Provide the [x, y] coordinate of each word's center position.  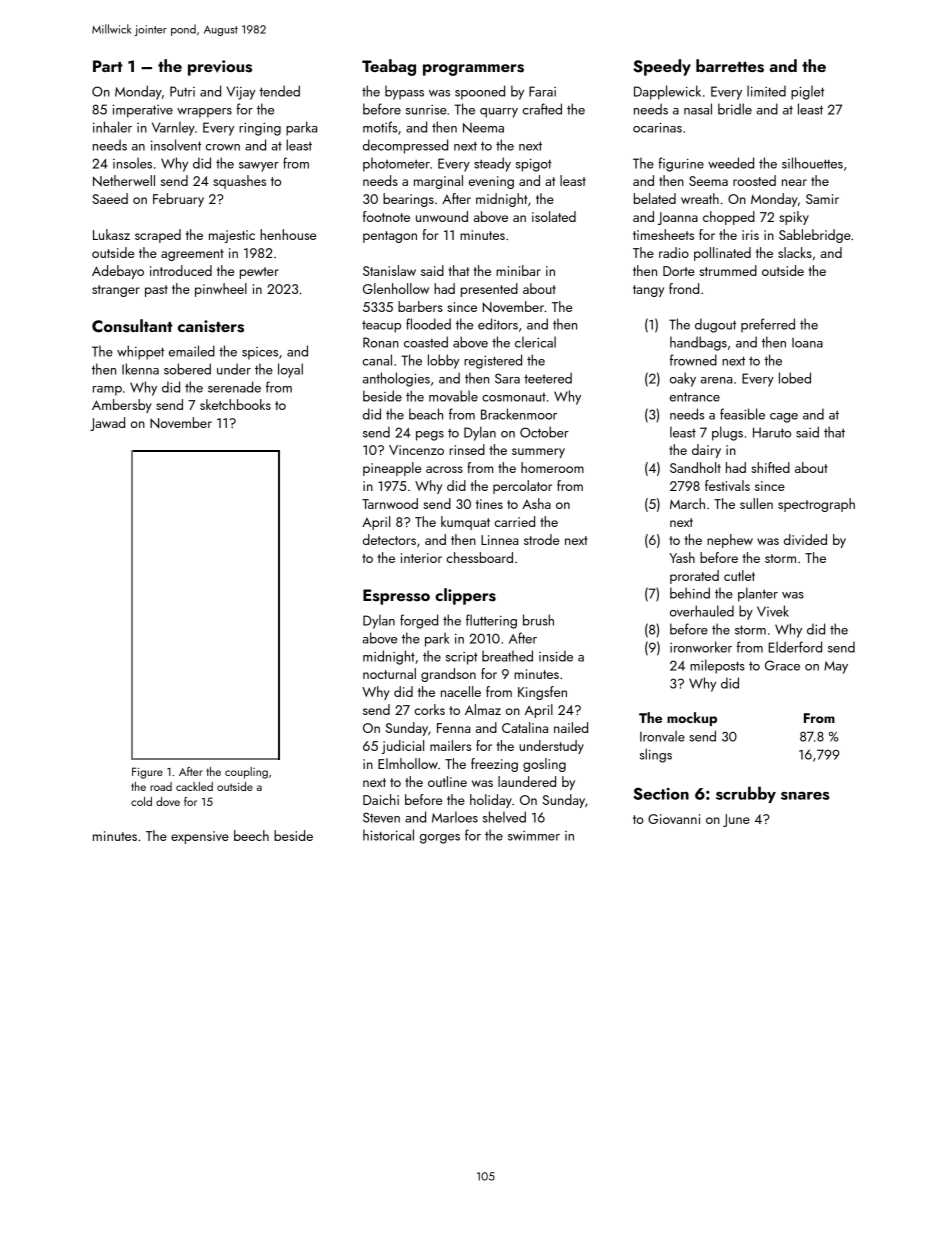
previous [220, 68]
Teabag [389, 67]
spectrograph [816, 505]
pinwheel [221, 290]
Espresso [396, 597]
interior [421, 558]
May [836, 667]
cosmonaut [514, 397]
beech [251, 835]
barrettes [730, 66]
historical [388, 835]
